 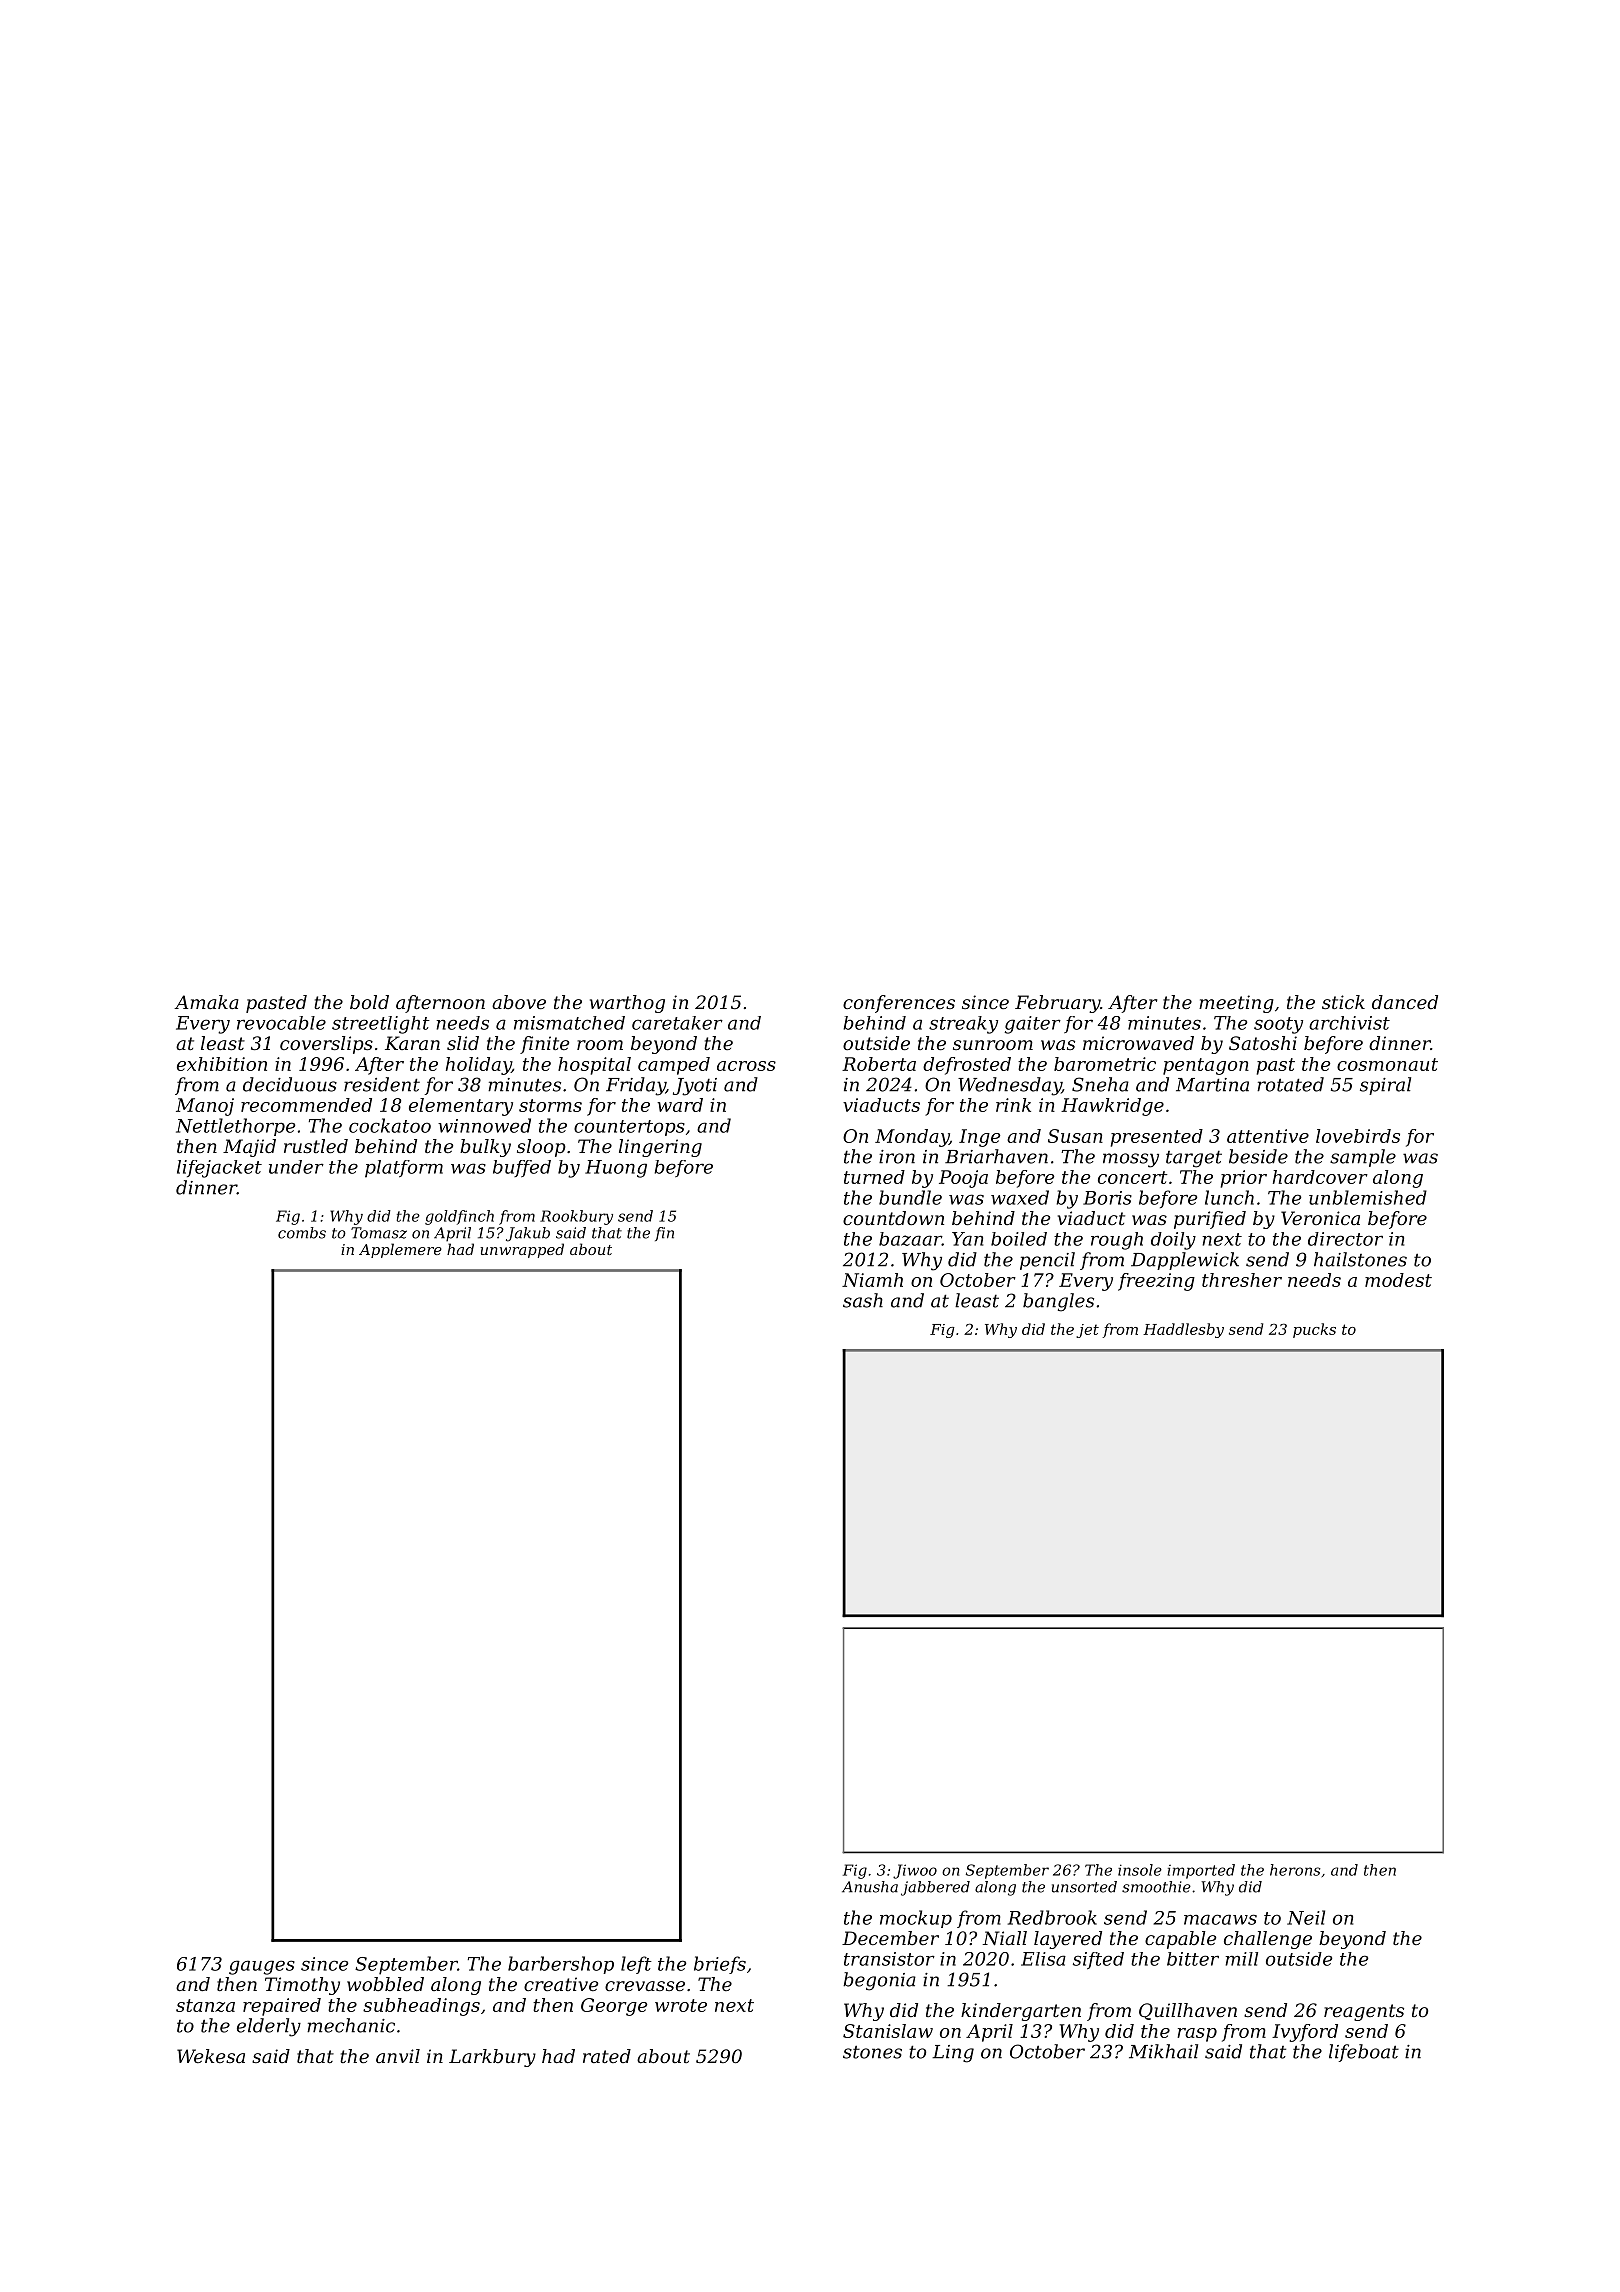 I want to click on Jiwoo, so click(x=915, y=1871).
